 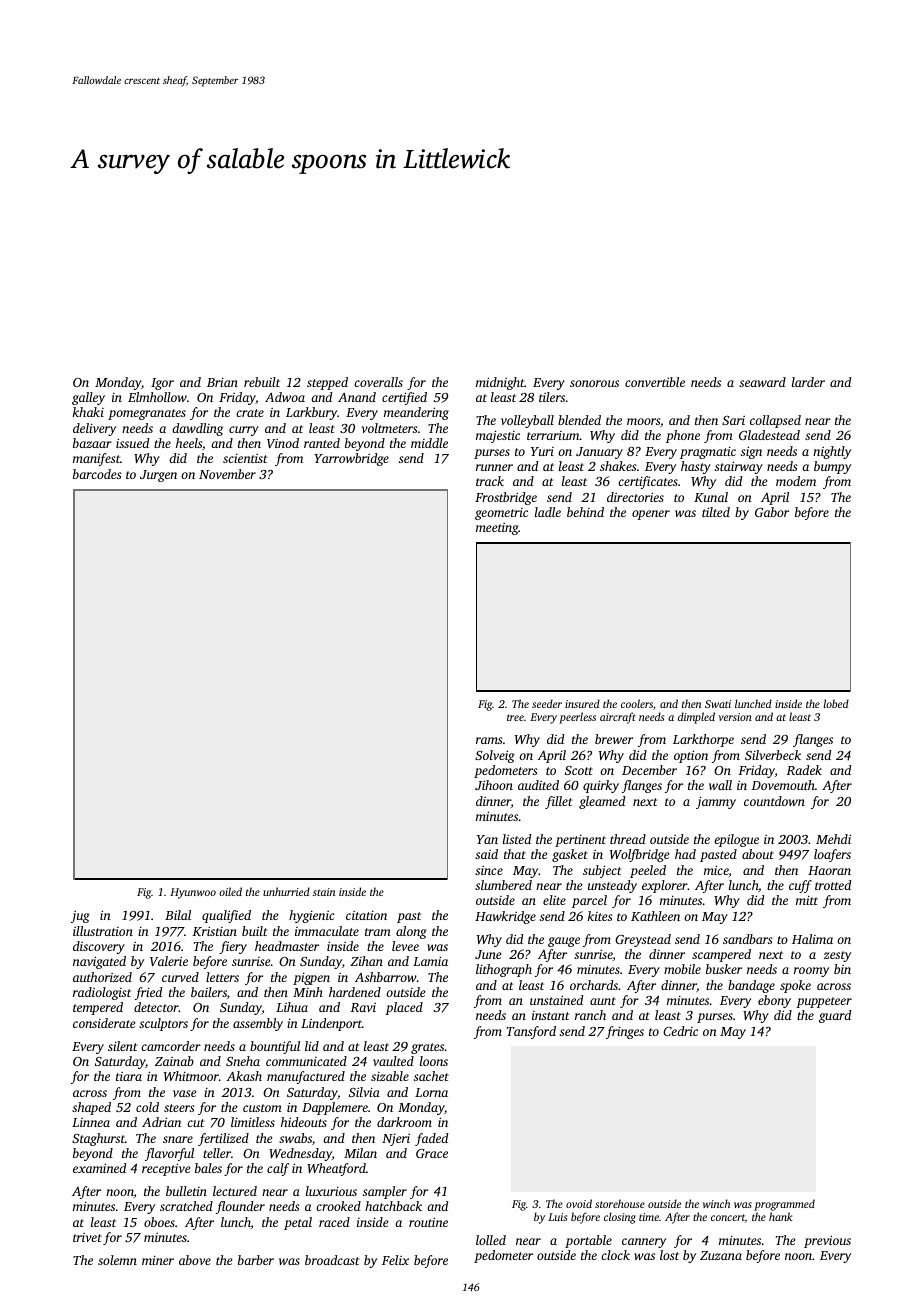 What do you see at coordinates (716, 1203) in the screenshot?
I see `winch` at bounding box center [716, 1203].
